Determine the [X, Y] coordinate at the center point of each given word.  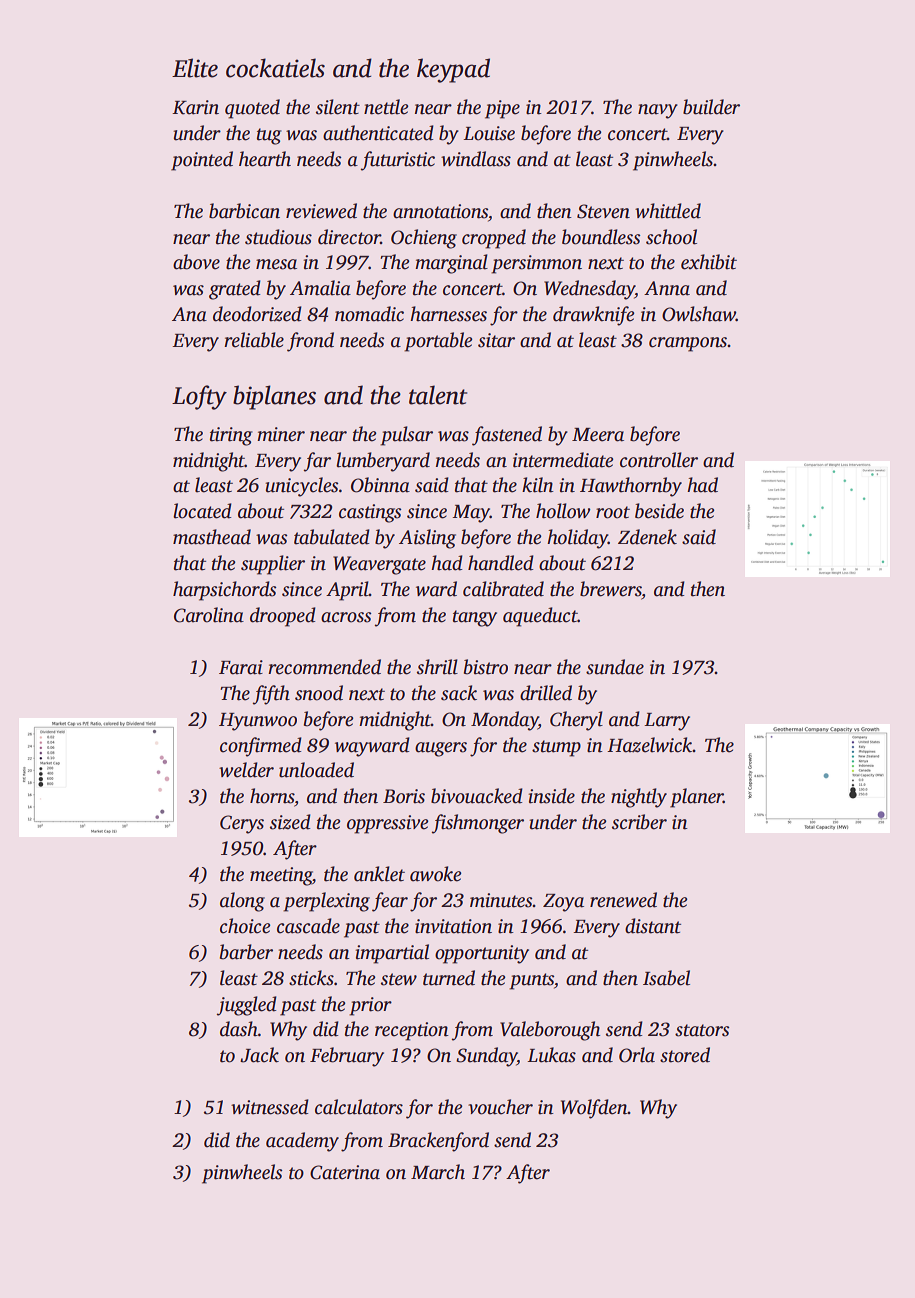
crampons [688, 344]
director [349, 237]
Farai [241, 667]
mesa [276, 264]
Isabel [666, 978]
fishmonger [478, 824]
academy [302, 1142]
